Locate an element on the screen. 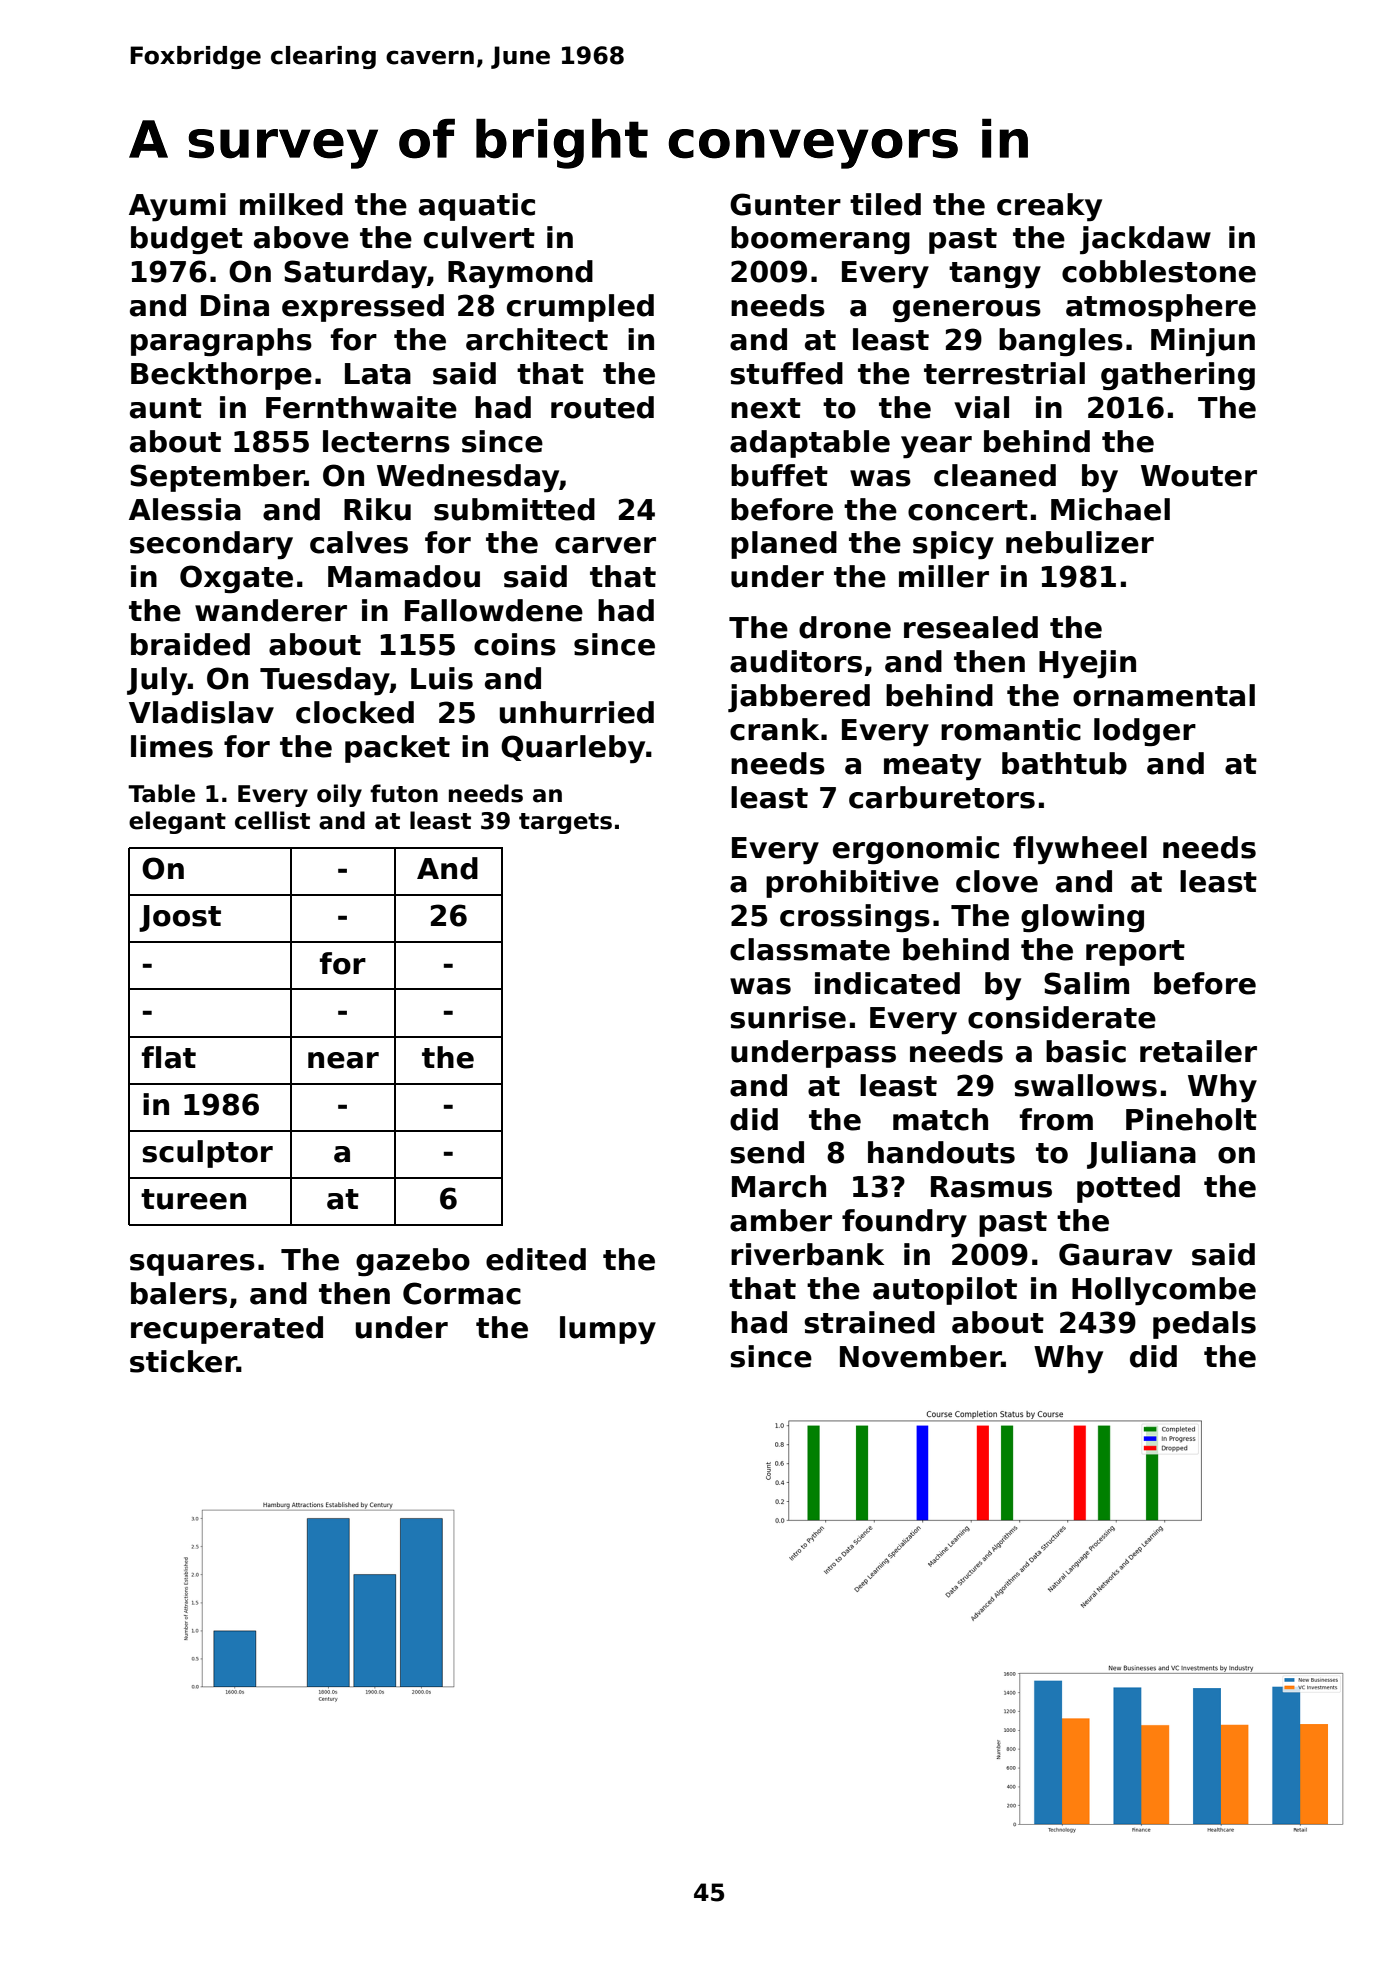 Image resolution: width=1386 pixels, height=1969 pixels. cobblestone is located at coordinates (1159, 271).
